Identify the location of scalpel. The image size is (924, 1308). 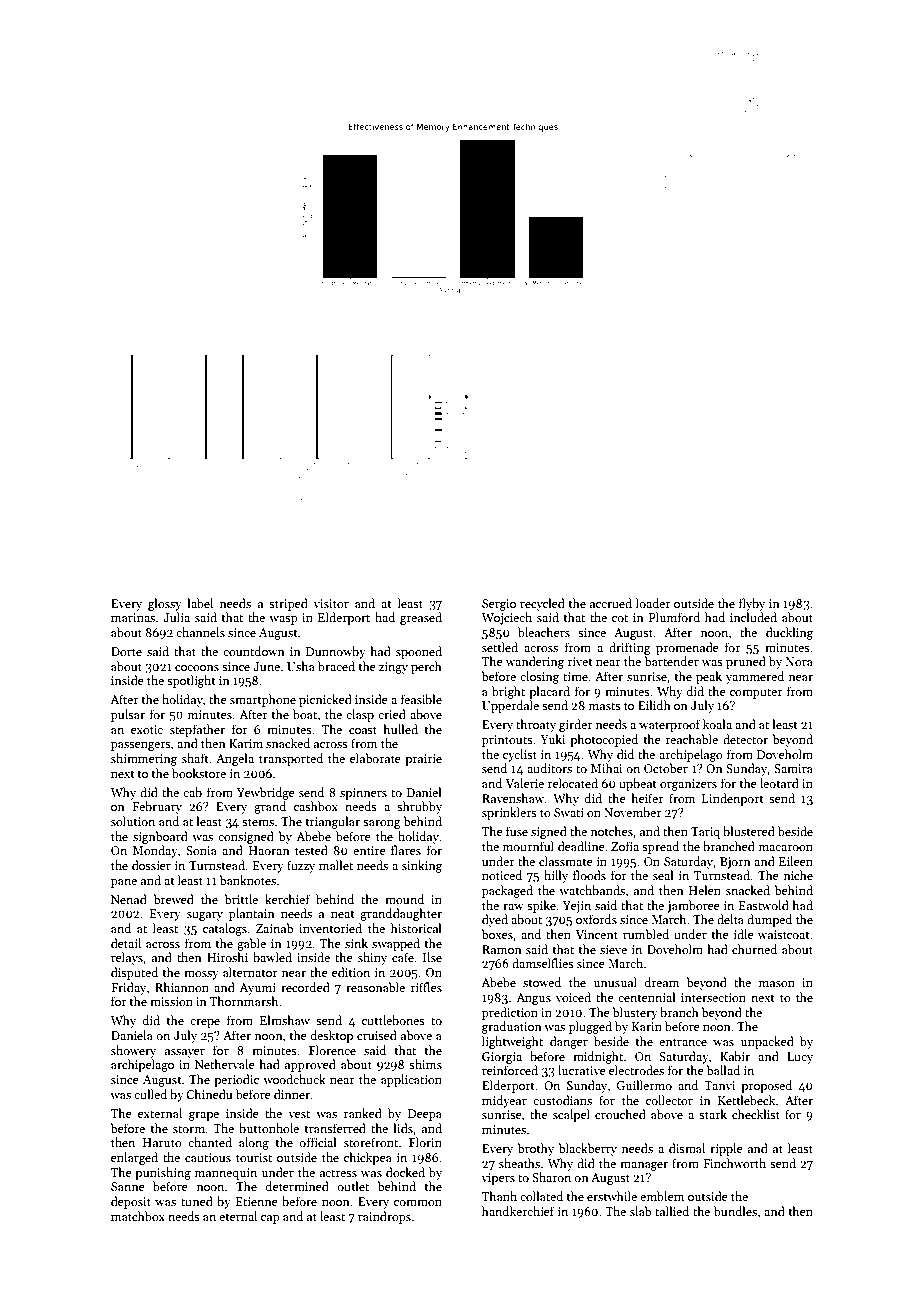
(571, 1115).
